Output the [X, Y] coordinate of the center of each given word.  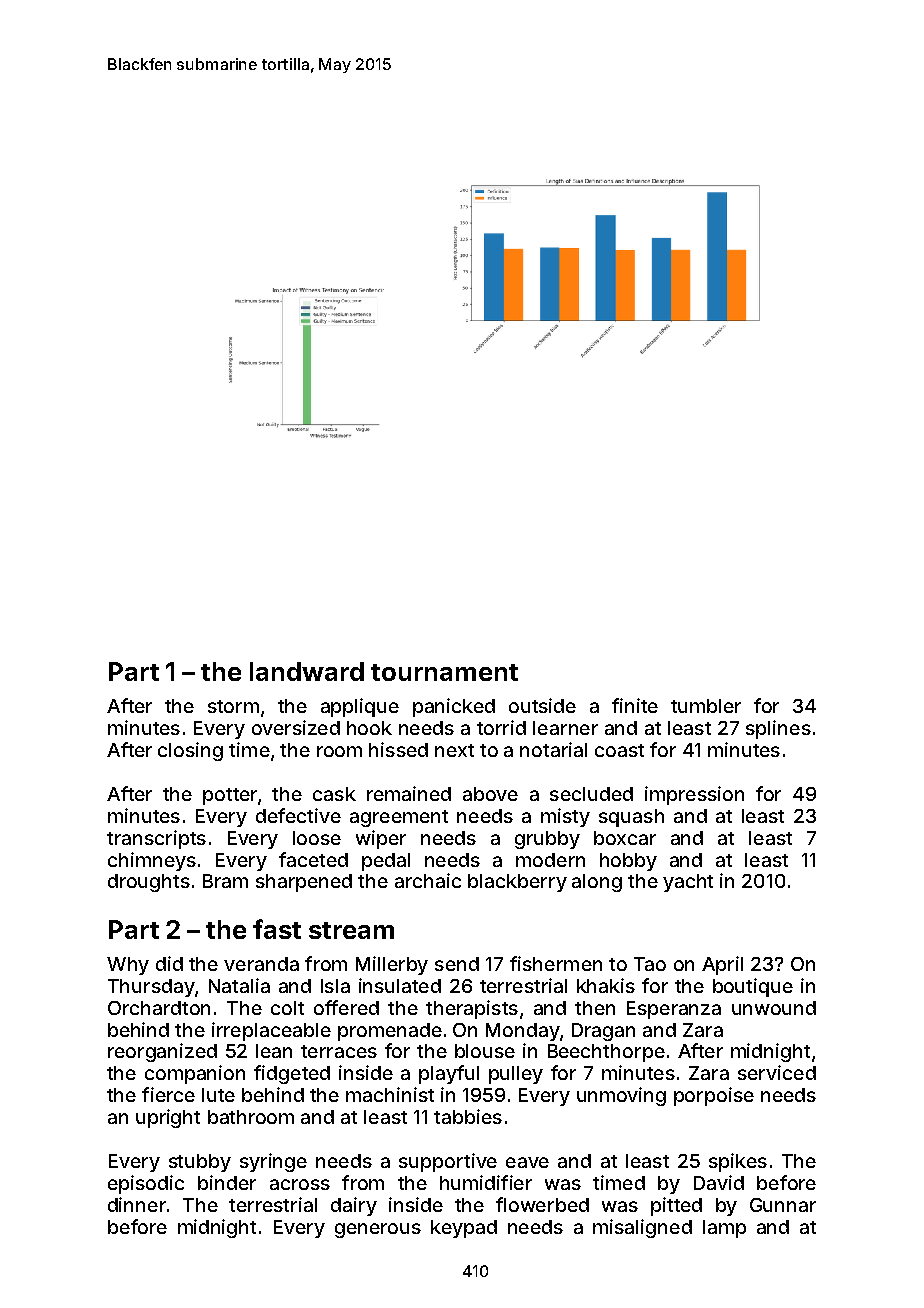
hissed [398, 749]
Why [128, 966]
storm [233, 706]
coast [619, 750]
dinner [137, 1204]
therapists [472, 1009]
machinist [390, 1094]
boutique [753, 987]
